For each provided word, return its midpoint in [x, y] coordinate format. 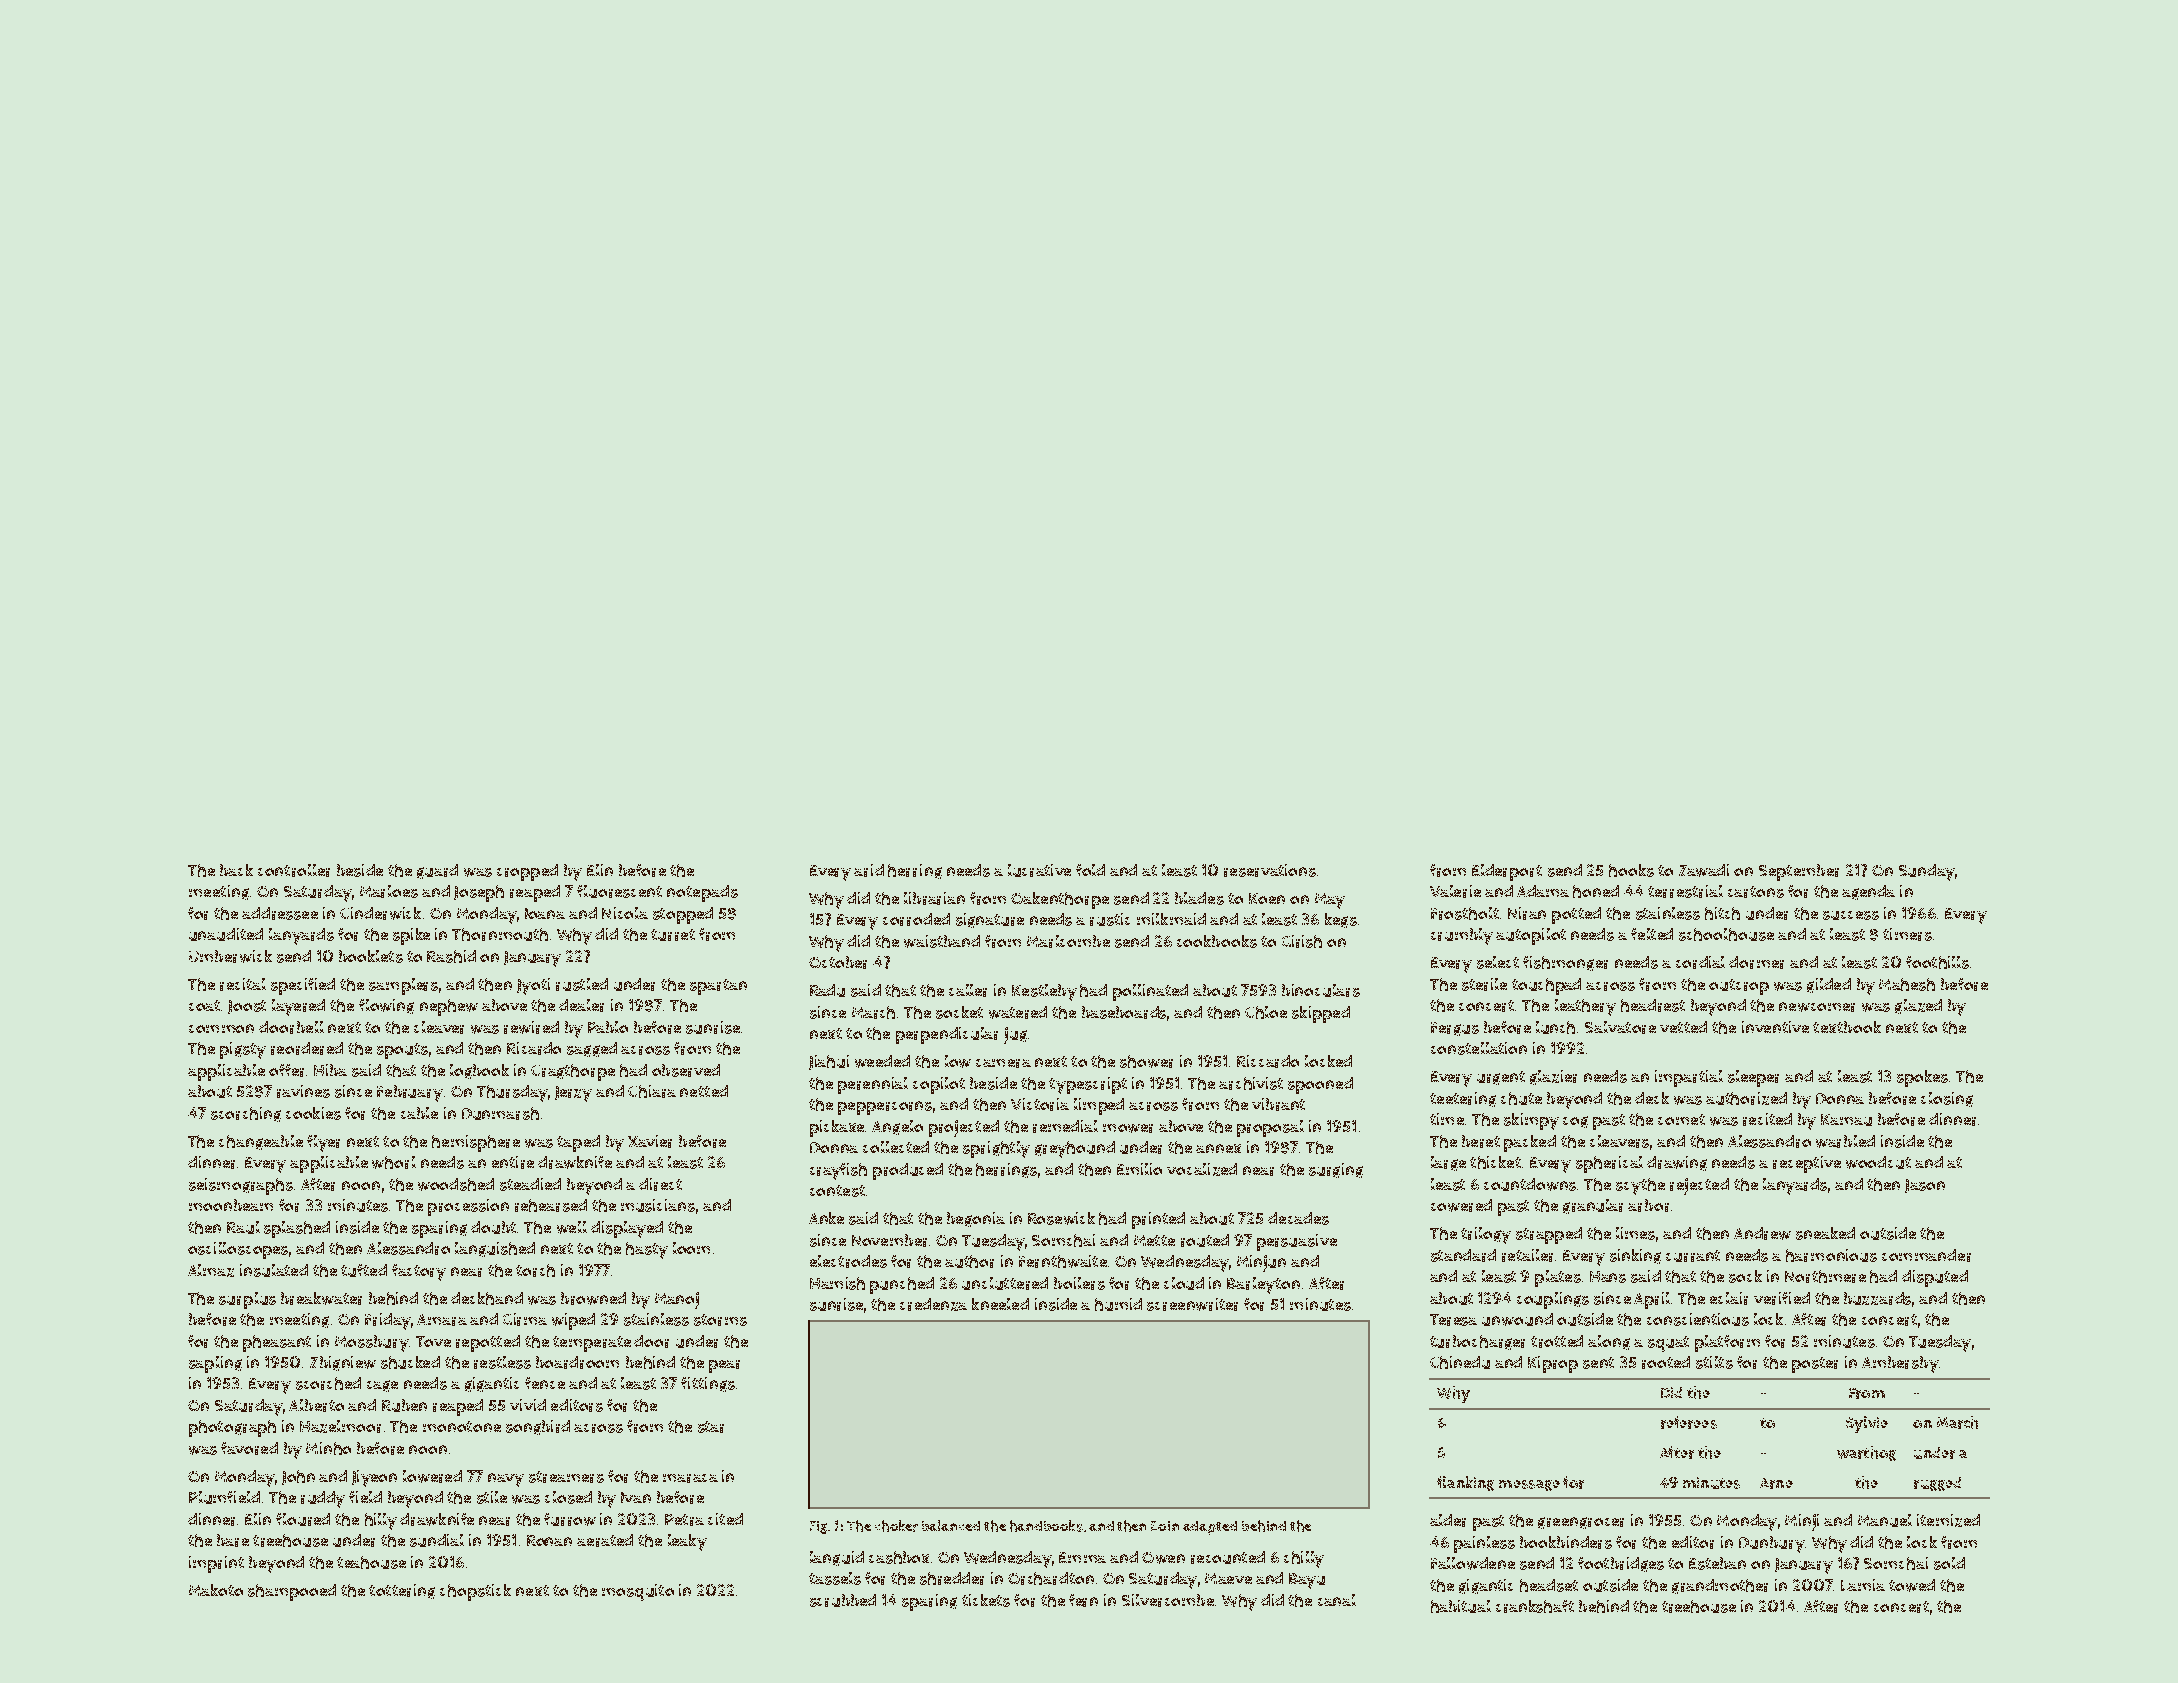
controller [294, 870]
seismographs [241, 1186]
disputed [1935, 1278]
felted [1652, 934]
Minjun [1261, 1263]
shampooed [292, 1592]
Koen [1267, 898]
